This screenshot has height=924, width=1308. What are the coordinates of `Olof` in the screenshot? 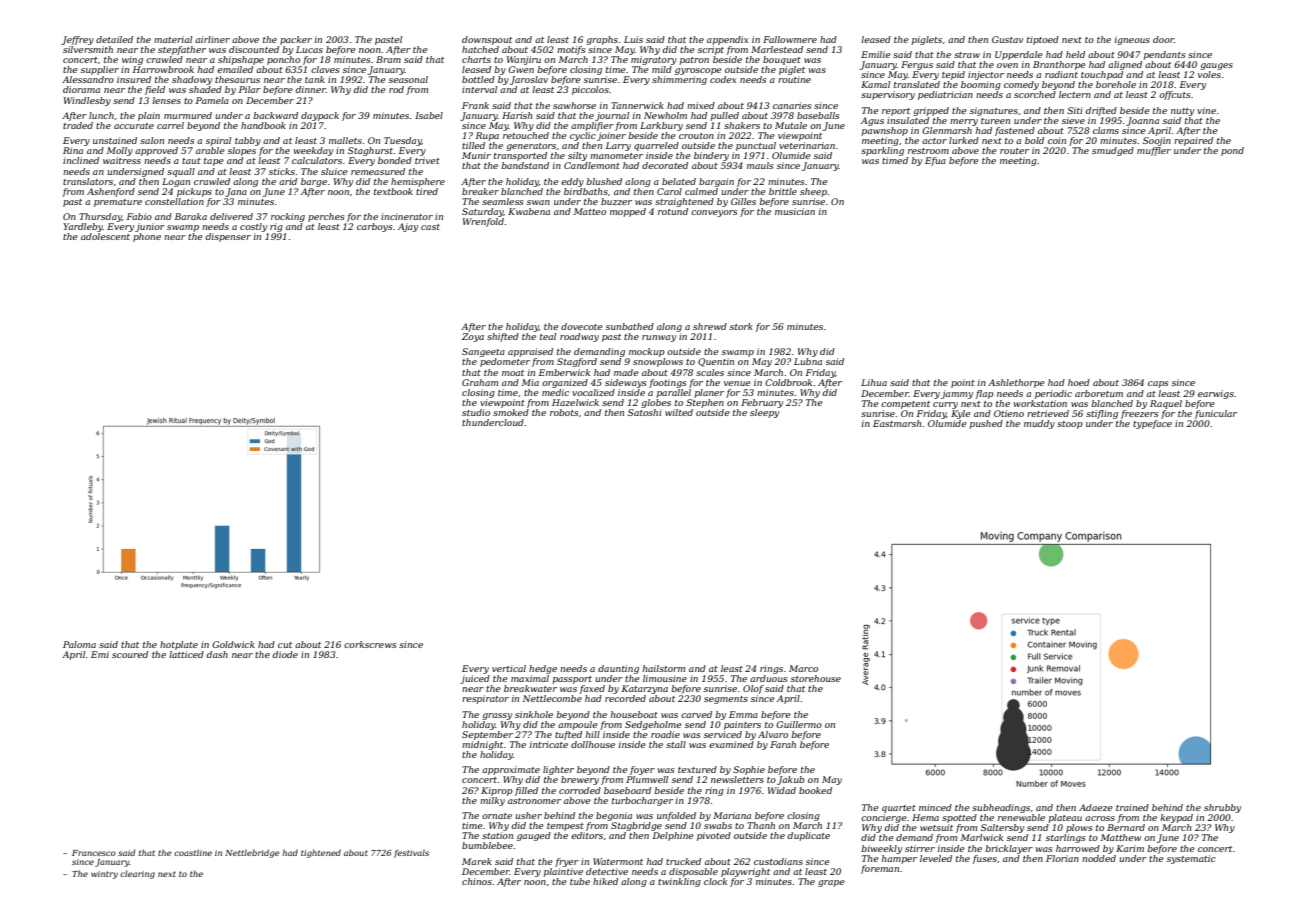 It's located at (753, 689).
